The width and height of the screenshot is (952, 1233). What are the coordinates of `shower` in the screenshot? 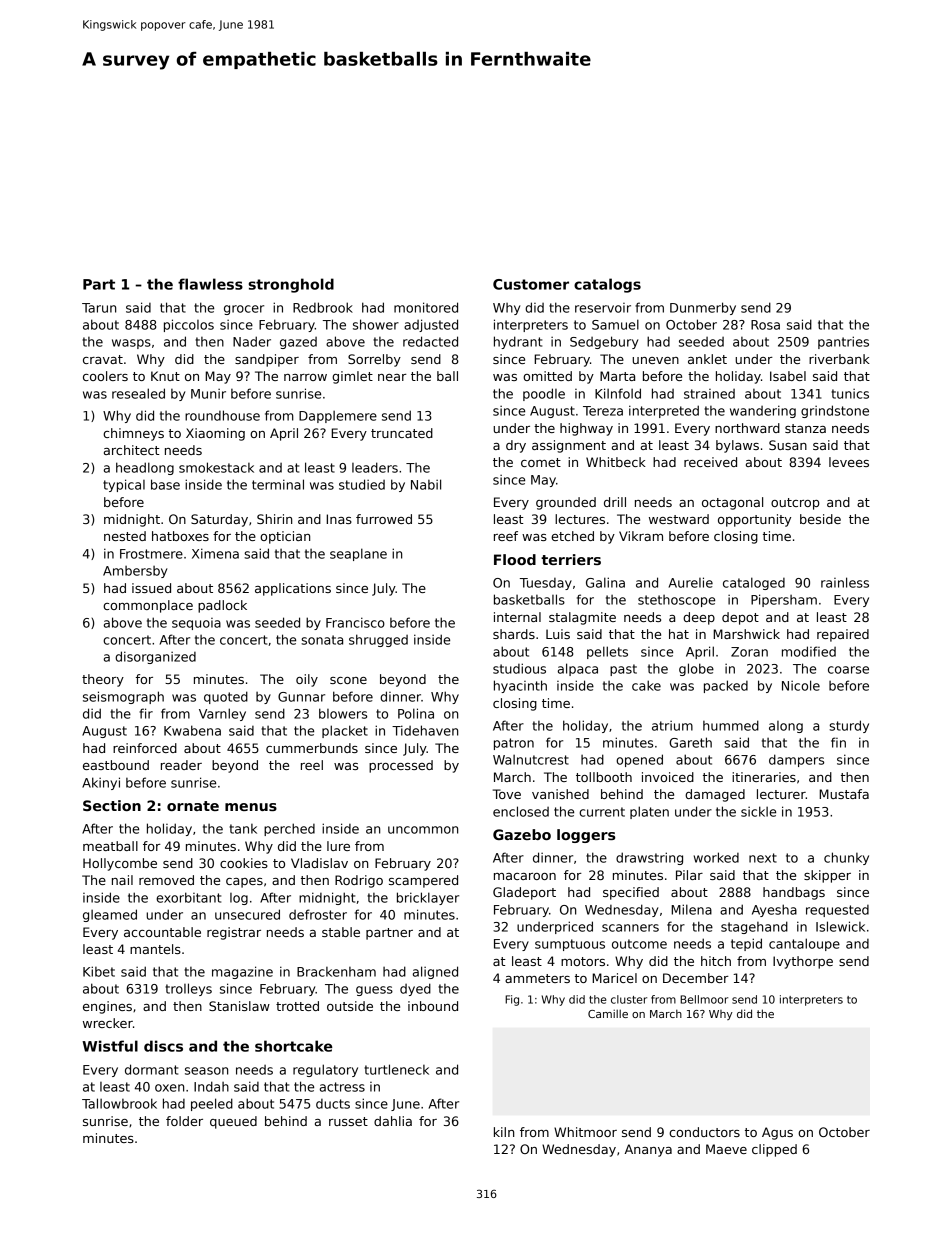 It's located at (376, 324).
